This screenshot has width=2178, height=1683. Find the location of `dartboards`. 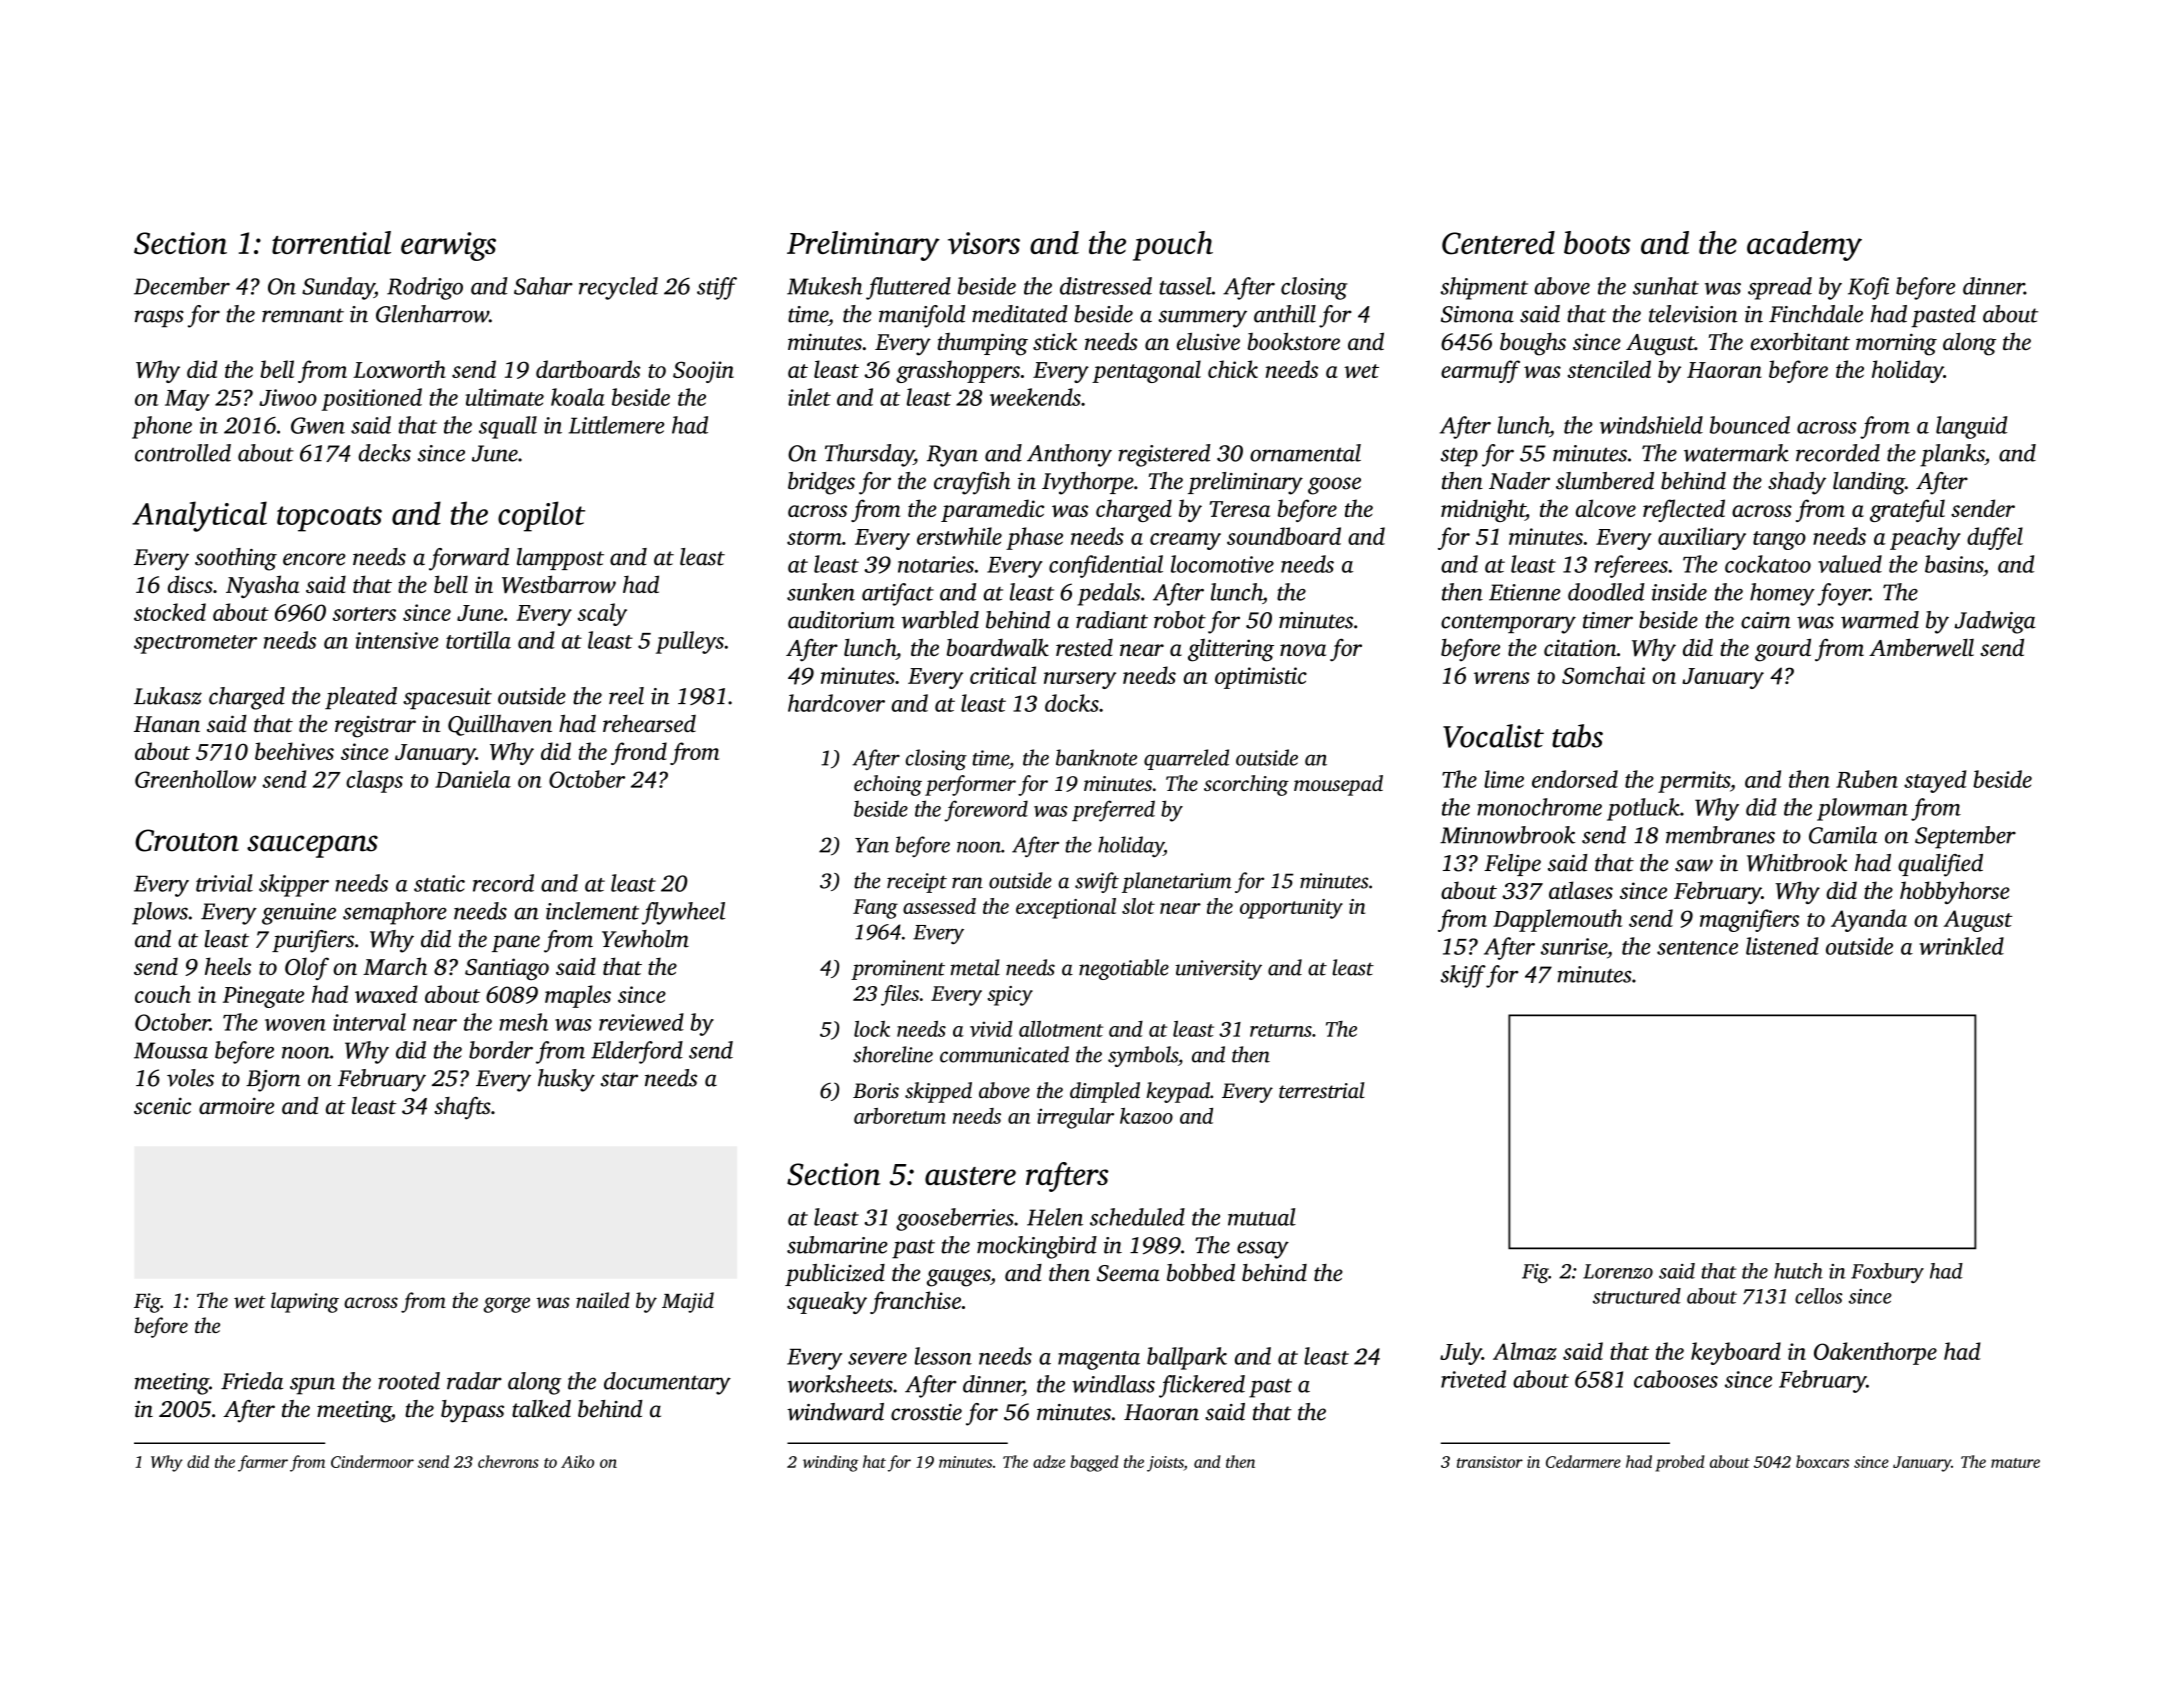

dartboards is located at coordinates (588, 369).
